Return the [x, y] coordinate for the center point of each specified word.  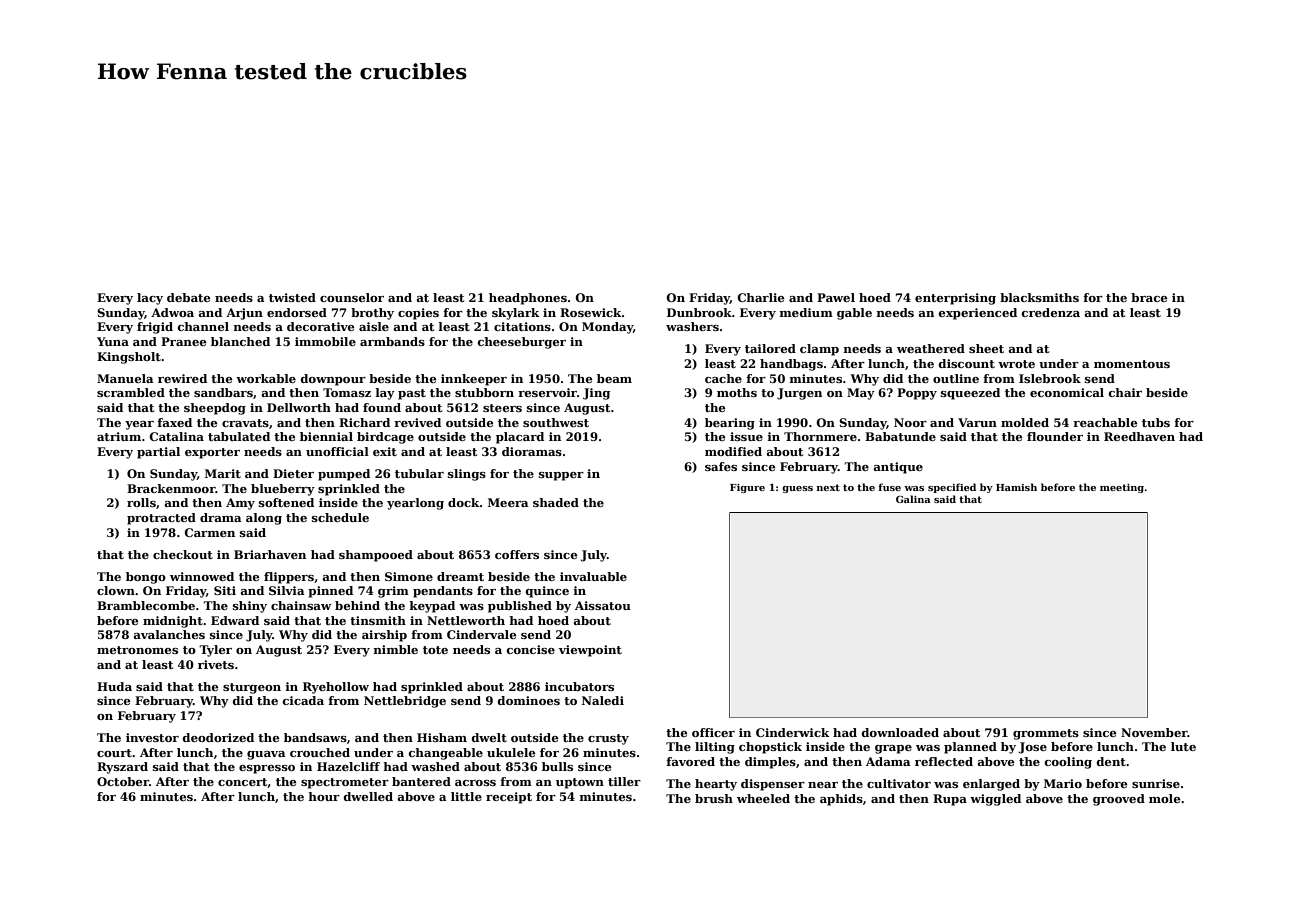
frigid [155, 328]
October [123, 781]
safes [721, 466]
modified [733, 451]
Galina [913, 499]
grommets [1046, 734]
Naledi [603, 700]
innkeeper [474, 380]
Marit [223, 473]
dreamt [460, 576]
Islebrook [1050, 378]
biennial [326, 436]
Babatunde [900, 436]
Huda [114, 686]
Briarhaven [270, 554]
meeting [1122, 488]
